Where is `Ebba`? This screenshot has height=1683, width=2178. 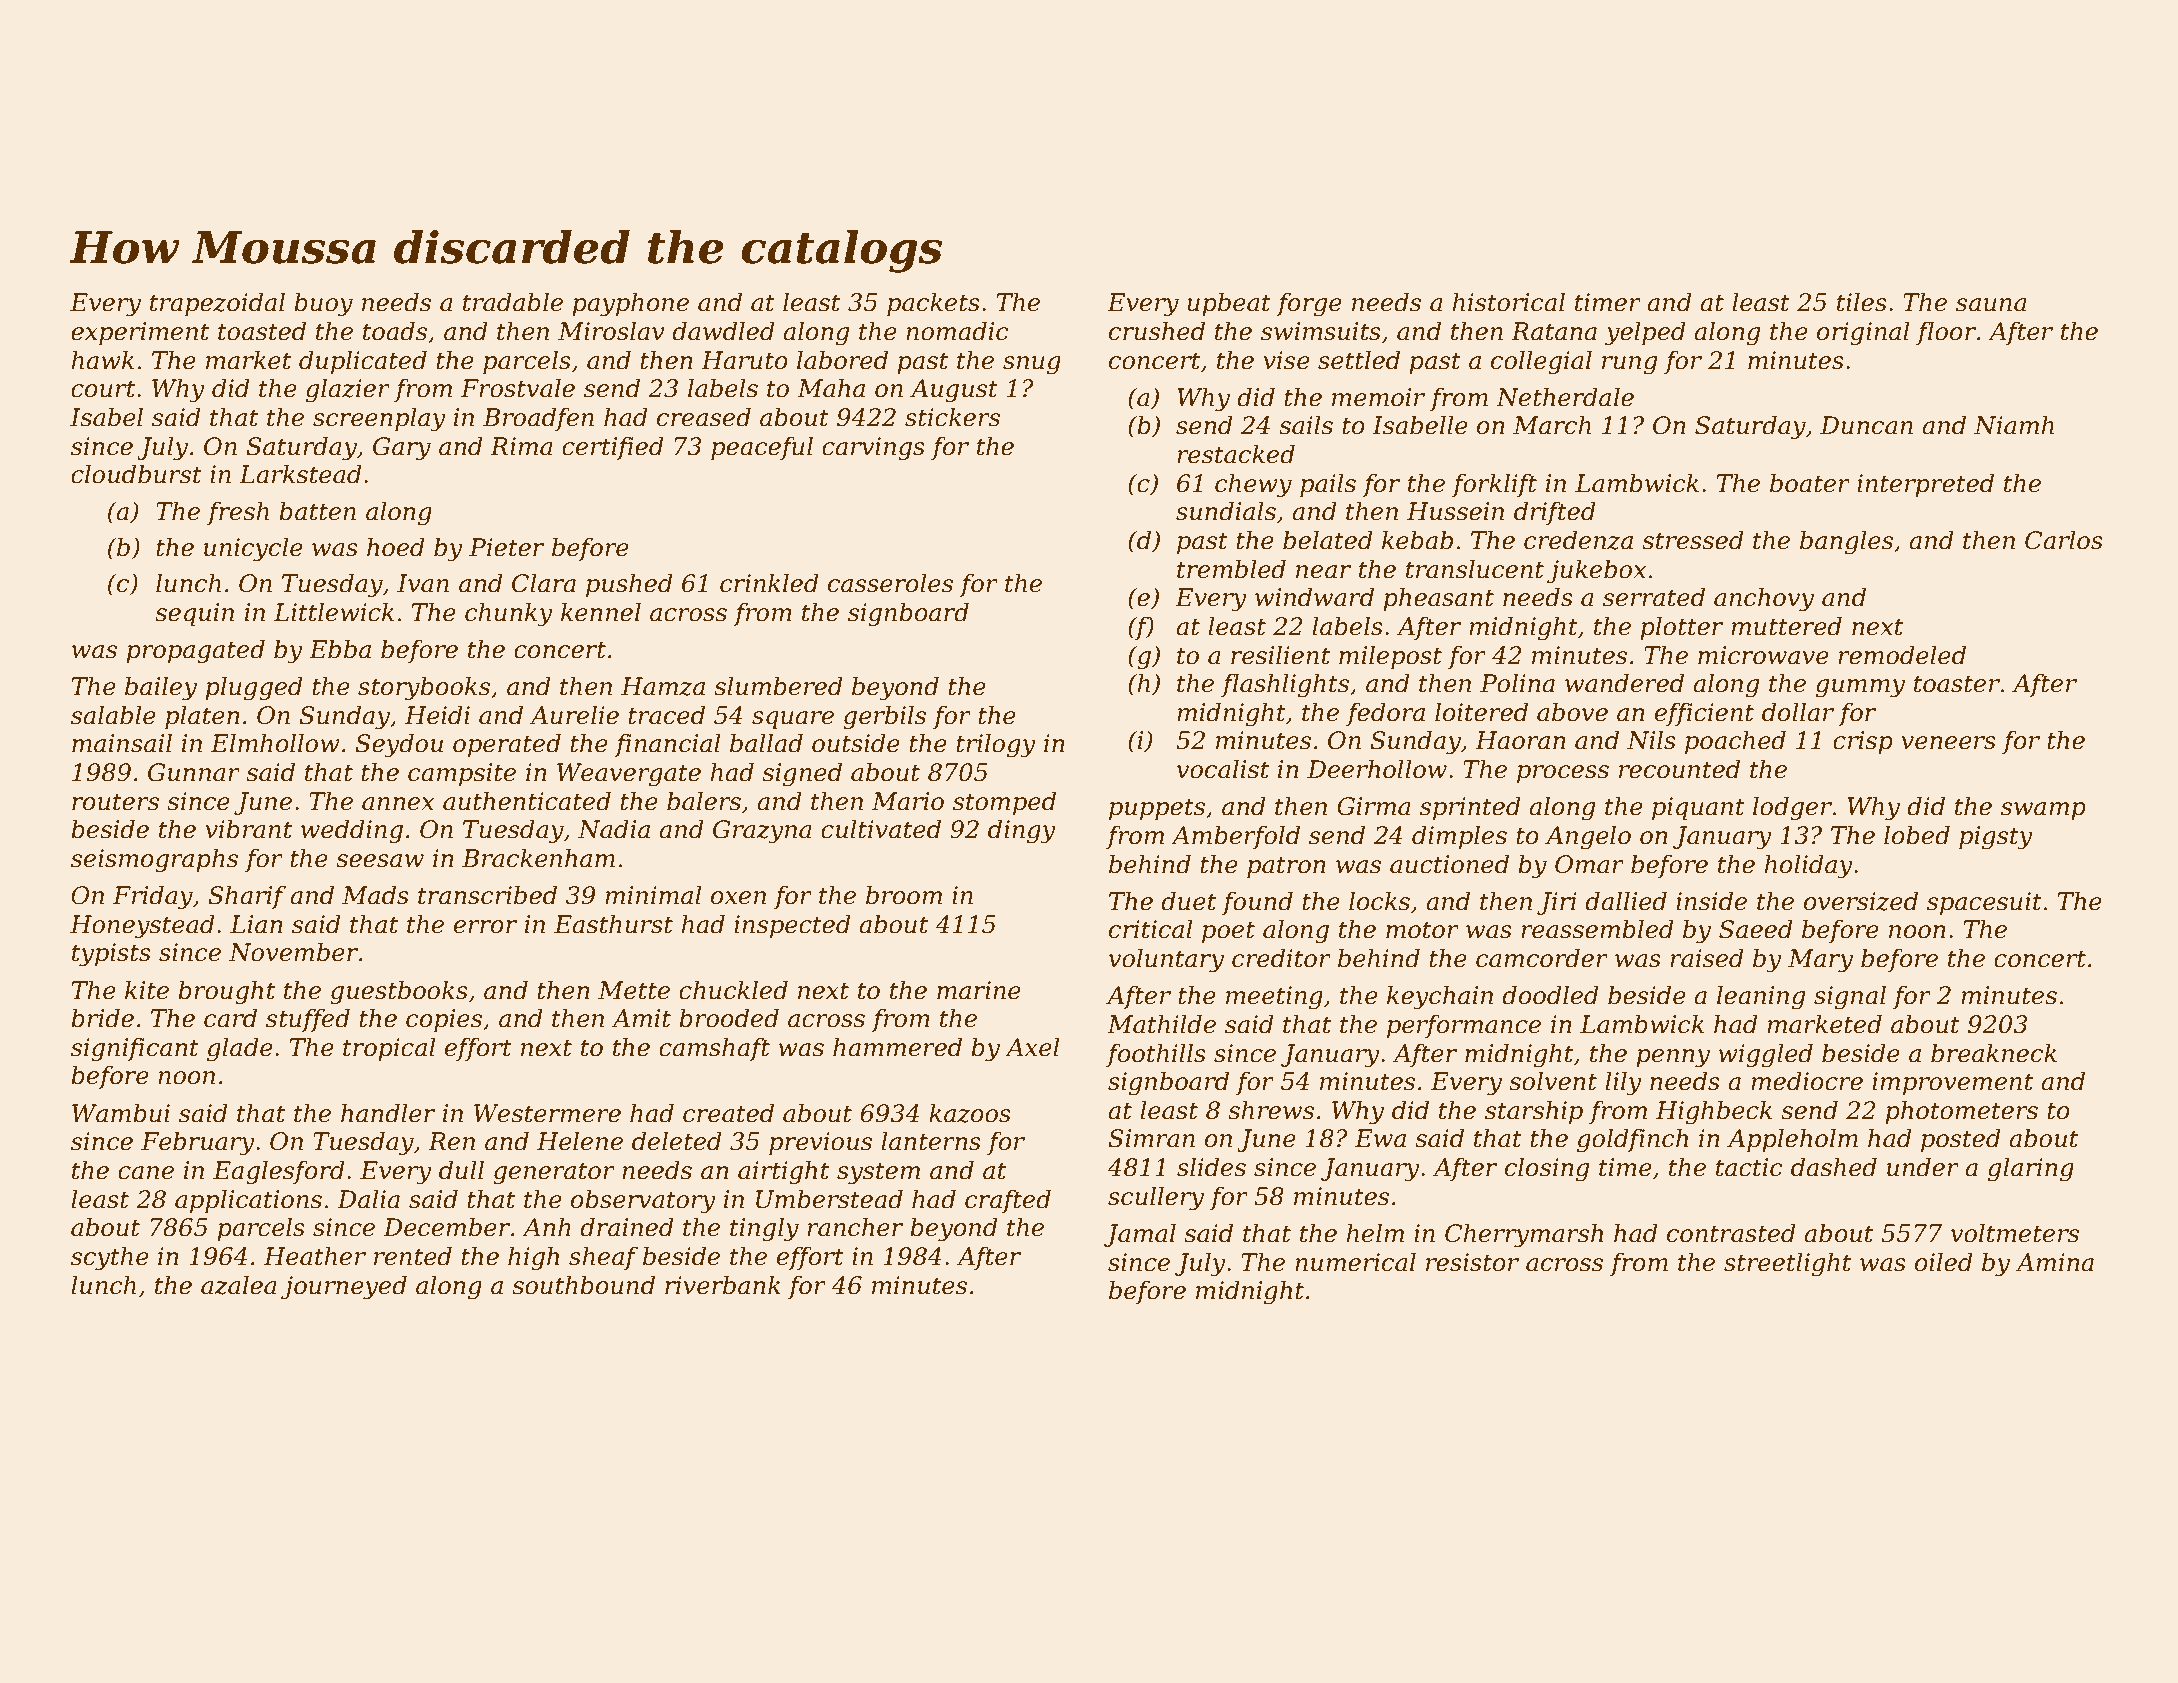
Ebba is located at coordinates (340, 649).
